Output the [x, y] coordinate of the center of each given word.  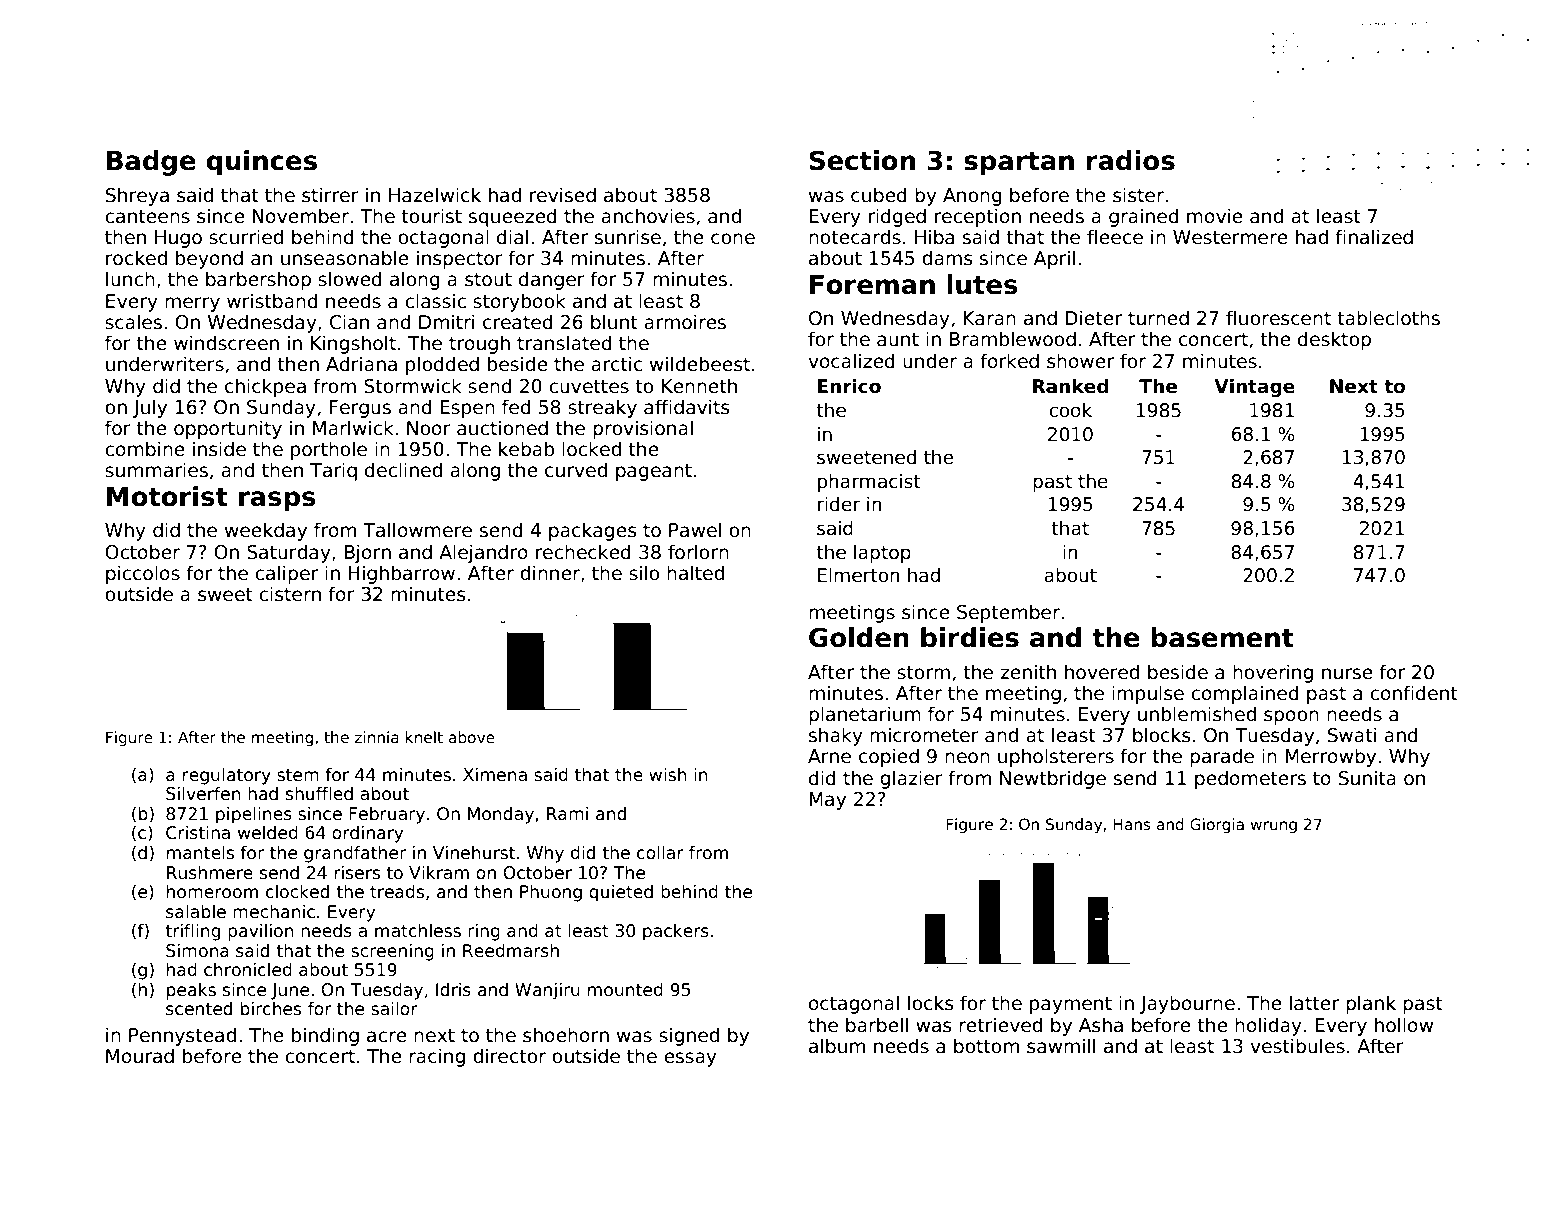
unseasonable [345, 258]
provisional [643, 429]
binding [325, 1036]
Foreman [872, 285]
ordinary [367, 834]
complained [1245, 694]
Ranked [1070, 386]
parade [1222, 757]
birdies [970, 637]
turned [1158, 318]
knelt [424, 737]
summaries [156, 470]
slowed [350, 279]
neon [967, 758]
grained [1144, 217]
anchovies [648, 216]
